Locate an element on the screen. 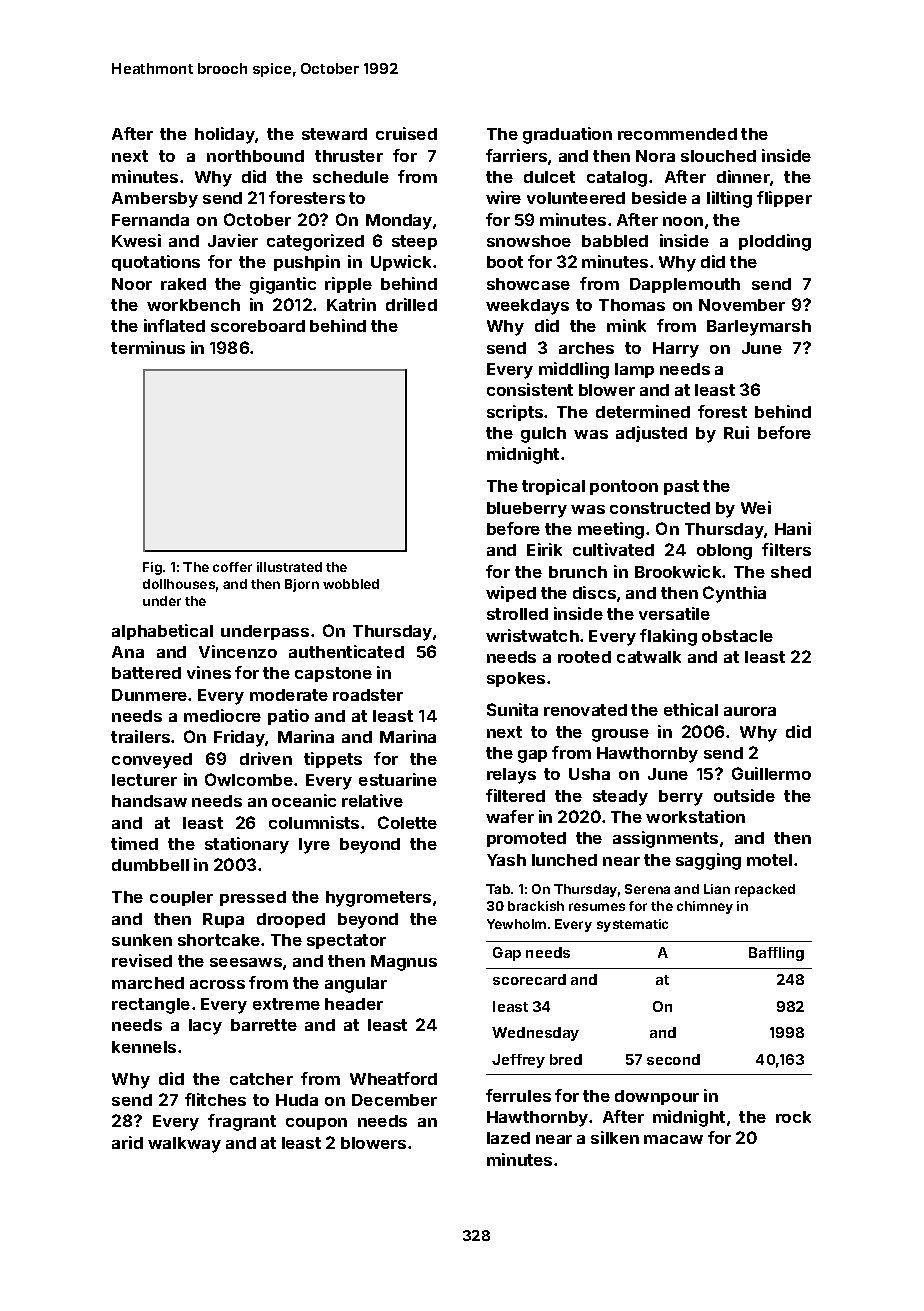  Wheatford is located at coordinates (393, 1078).
